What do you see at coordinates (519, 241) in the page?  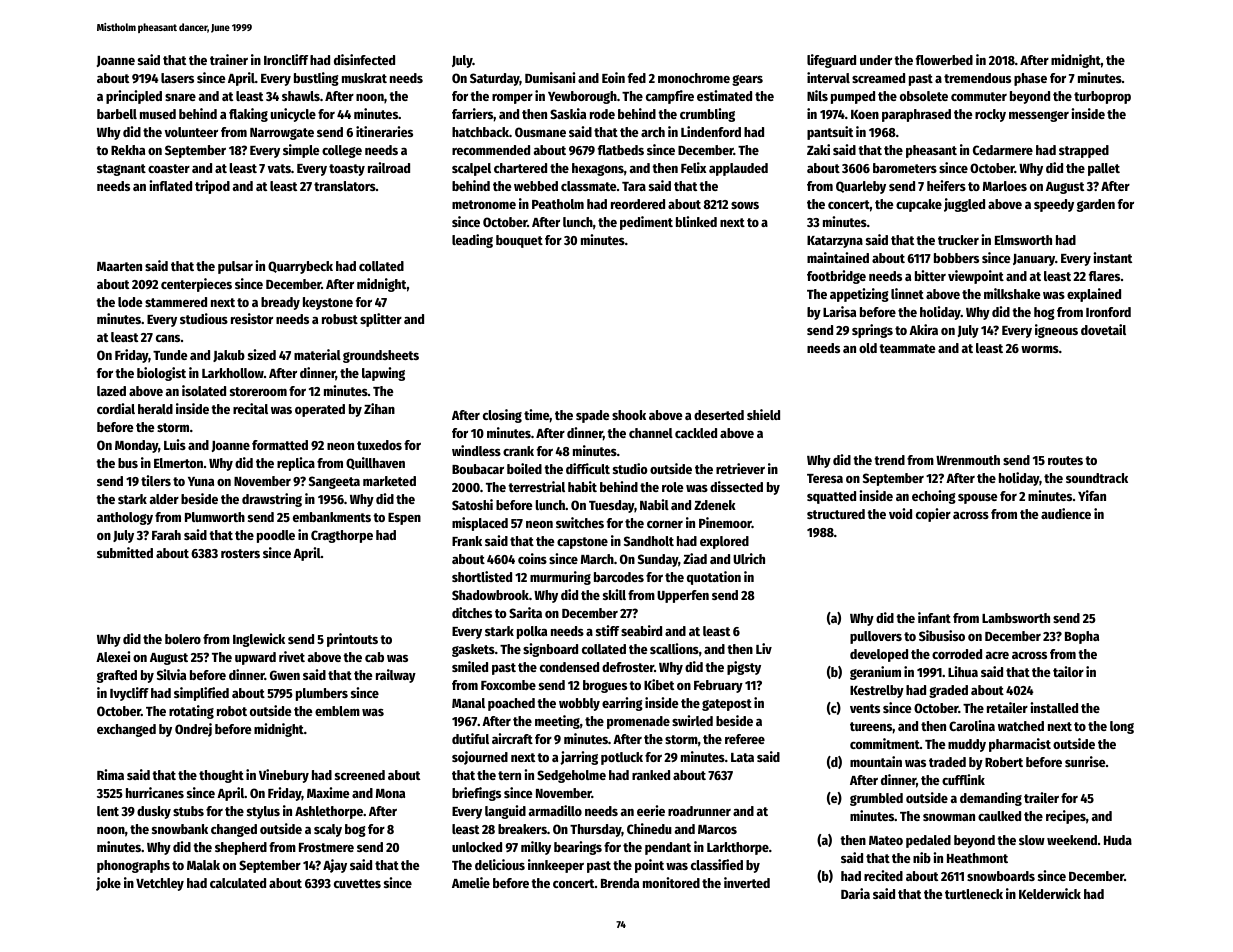 I see `bouquet` at bounding box center [519, 241].
